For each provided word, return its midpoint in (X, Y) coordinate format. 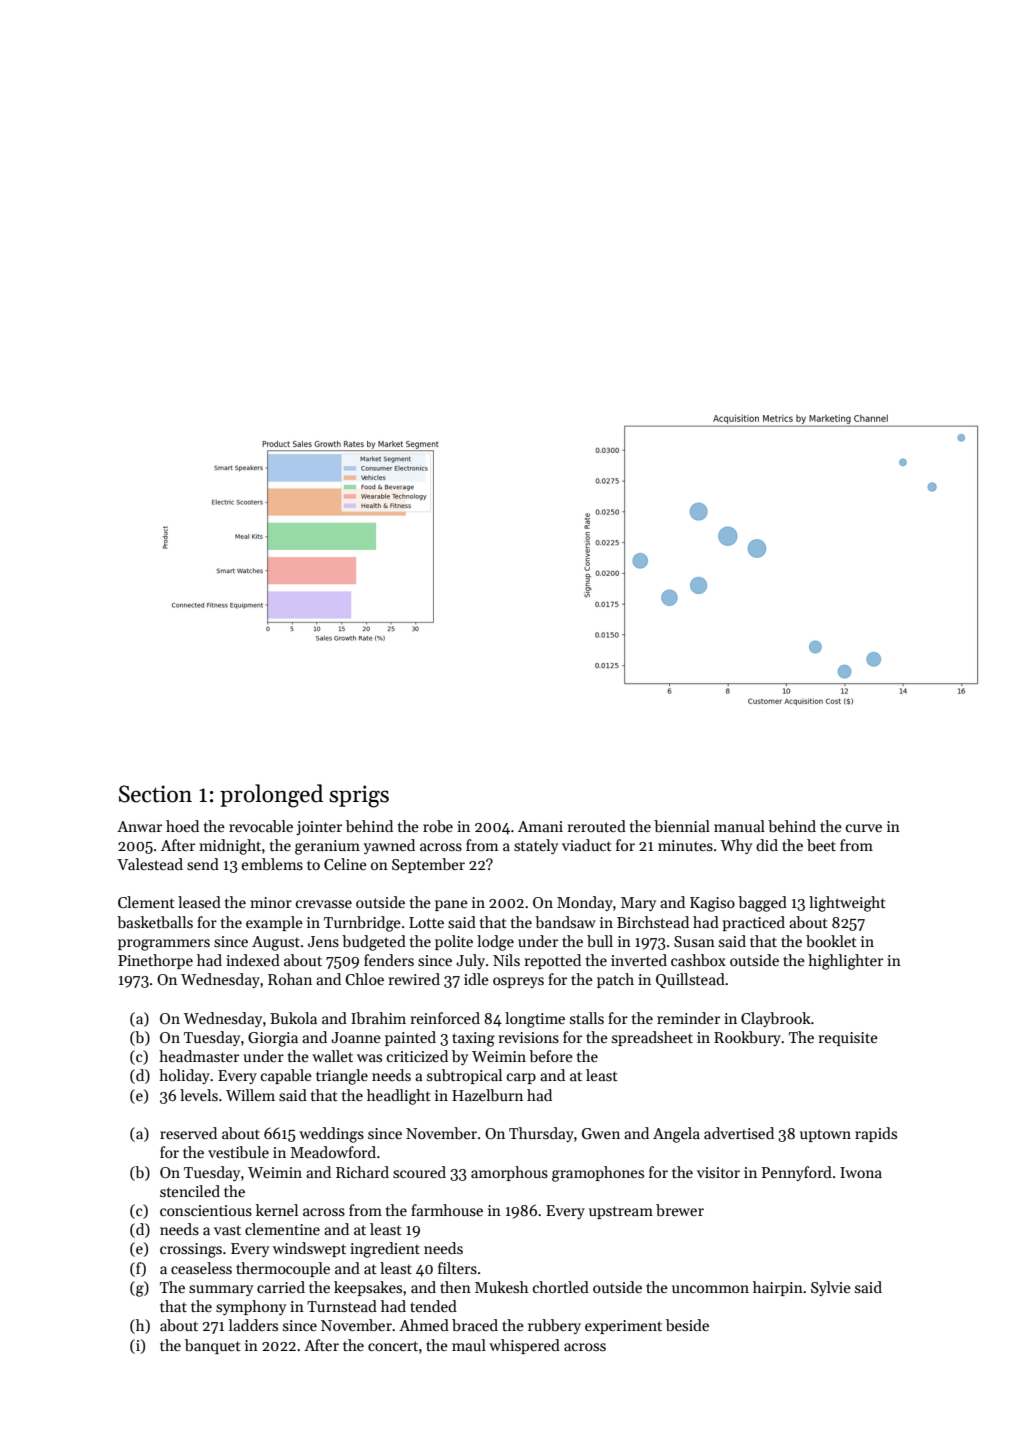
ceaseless (201, 1268)
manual (739, 826)
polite (454, 942)
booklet (831, 941)
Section (155, 794)
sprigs (359, 796)
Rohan (290, 979)
